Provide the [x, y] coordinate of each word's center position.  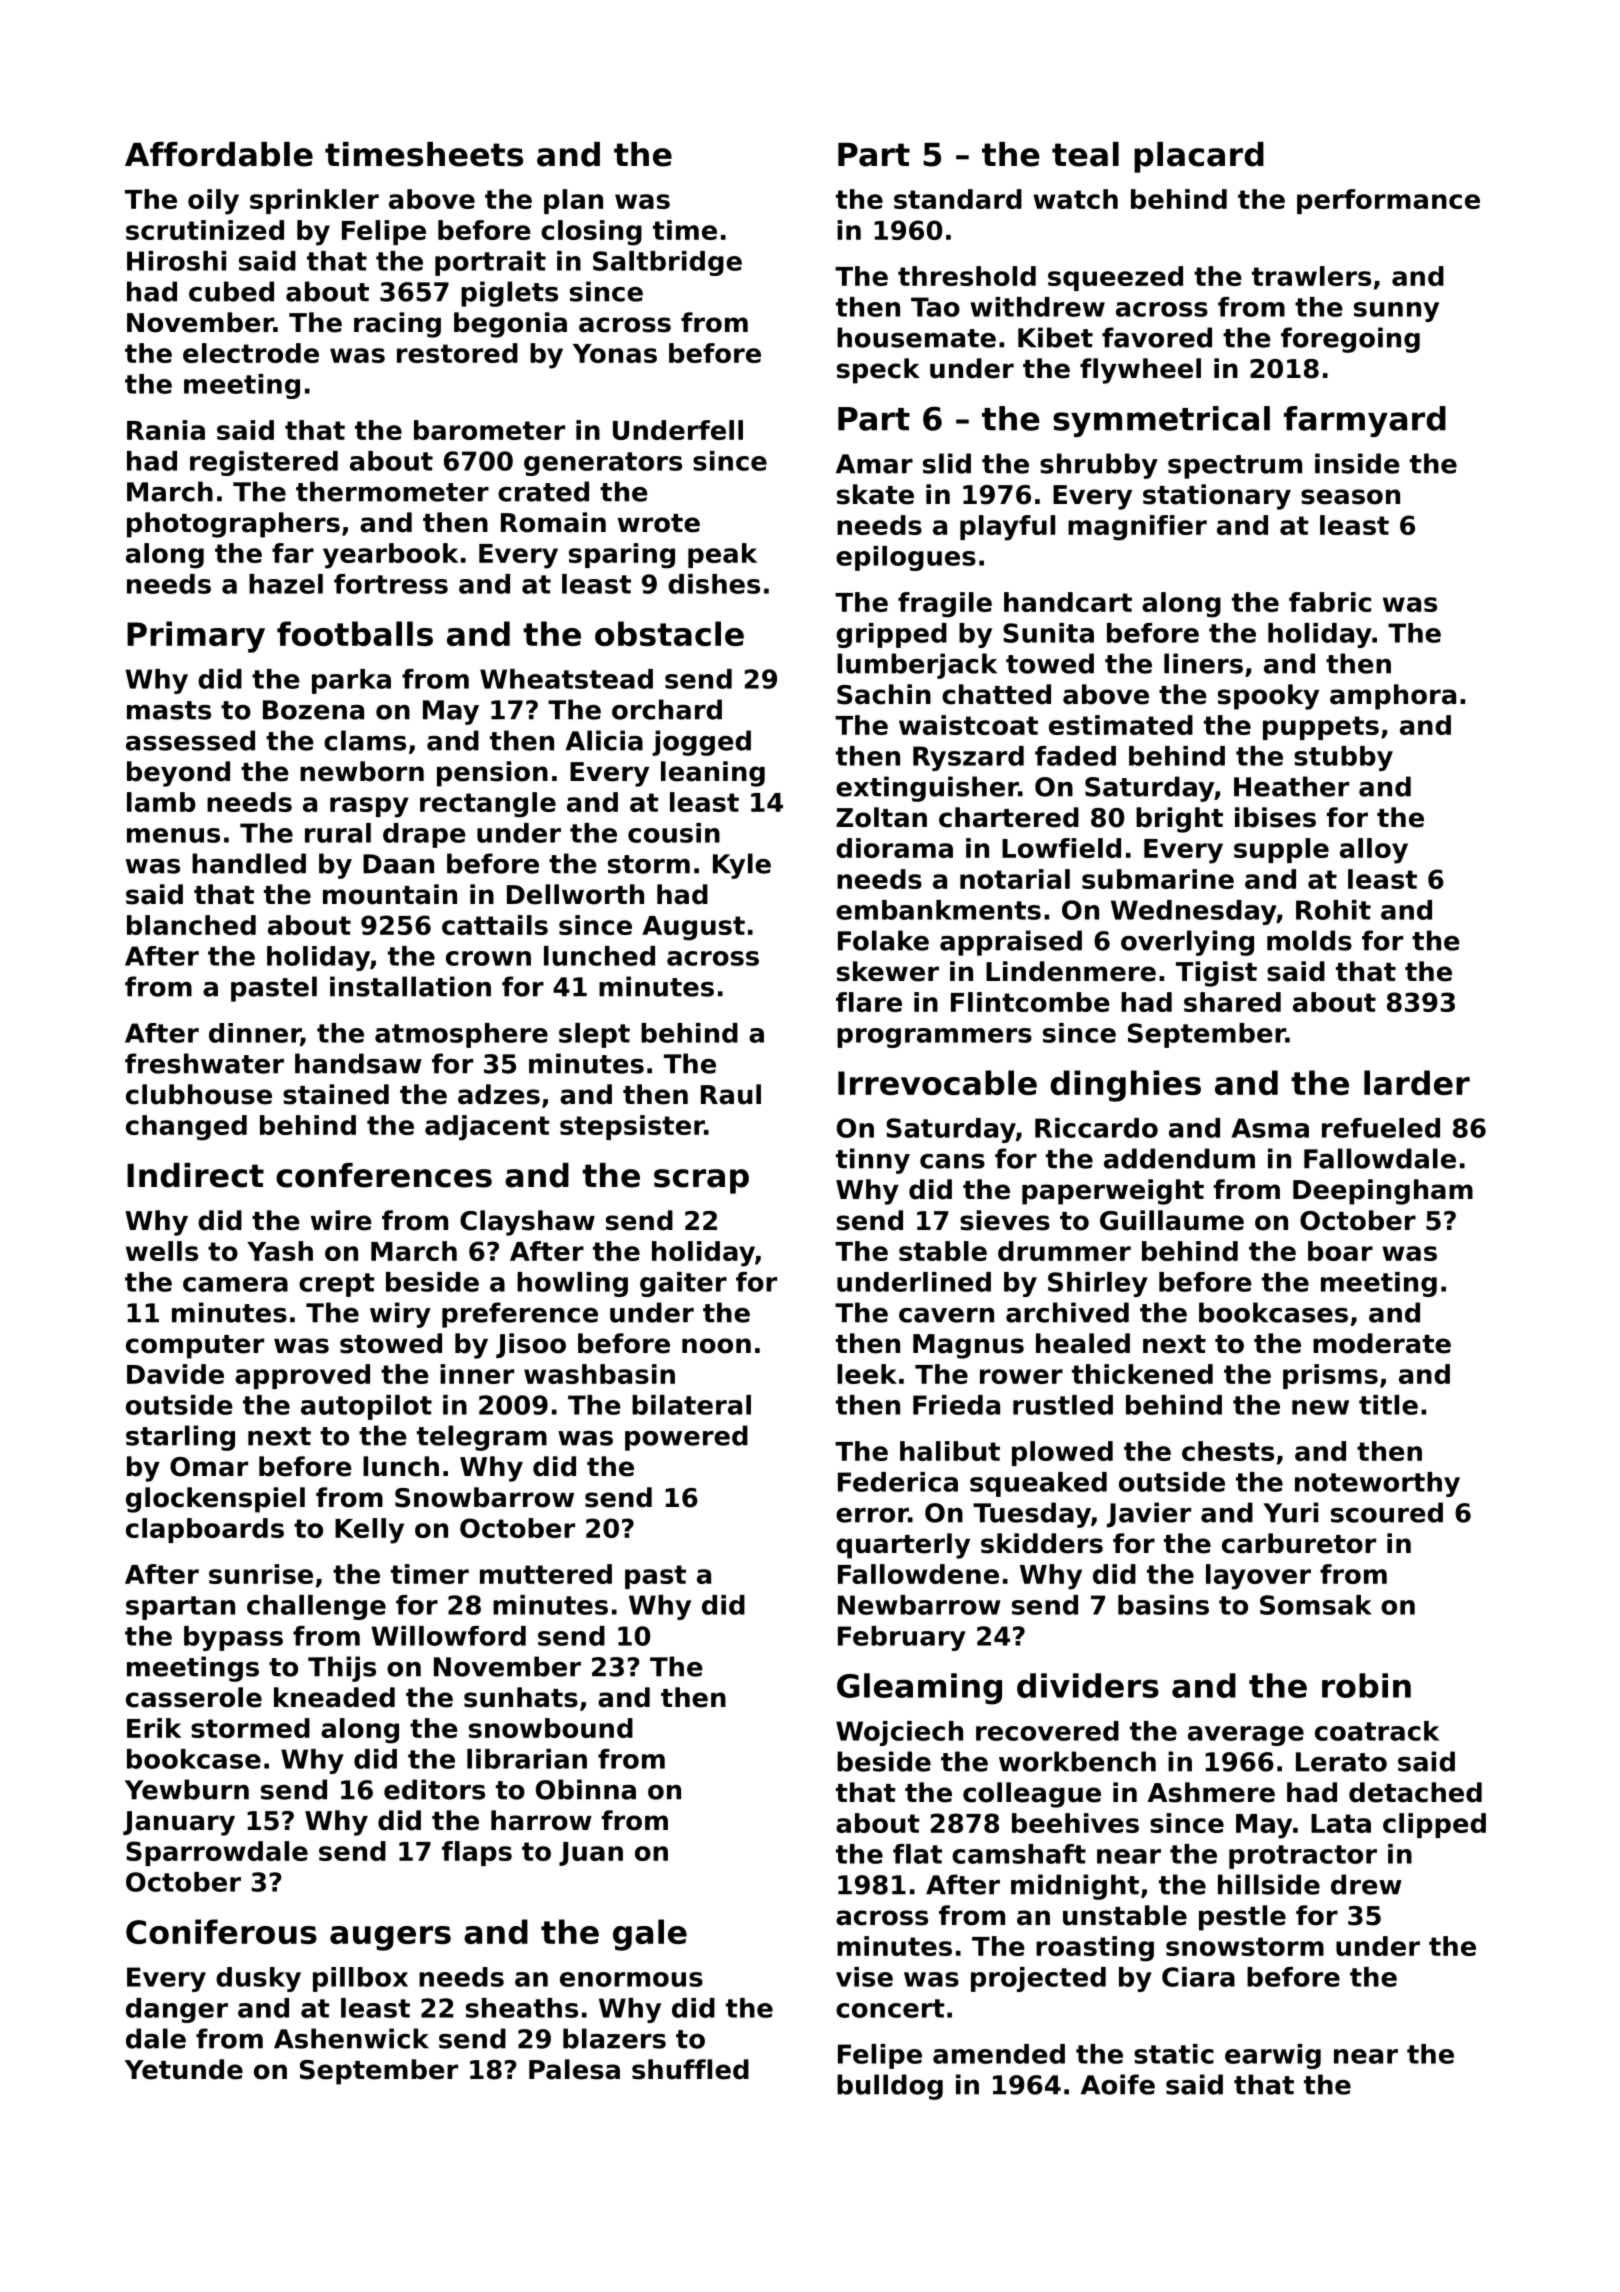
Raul [731, 1094]
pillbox [360, 1979]
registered [264, 463]
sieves [1005, 1220]
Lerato [1341, 1762]
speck [878, 371]
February [902, 1638]
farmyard [1365, 421]
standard [958, 199]
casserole [194, 1697]
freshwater [204, 1063]
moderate [1382, 1343]
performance [1388, 201]
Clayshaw [527, 1223]
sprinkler [314, 201]
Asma [1270, 1128]
